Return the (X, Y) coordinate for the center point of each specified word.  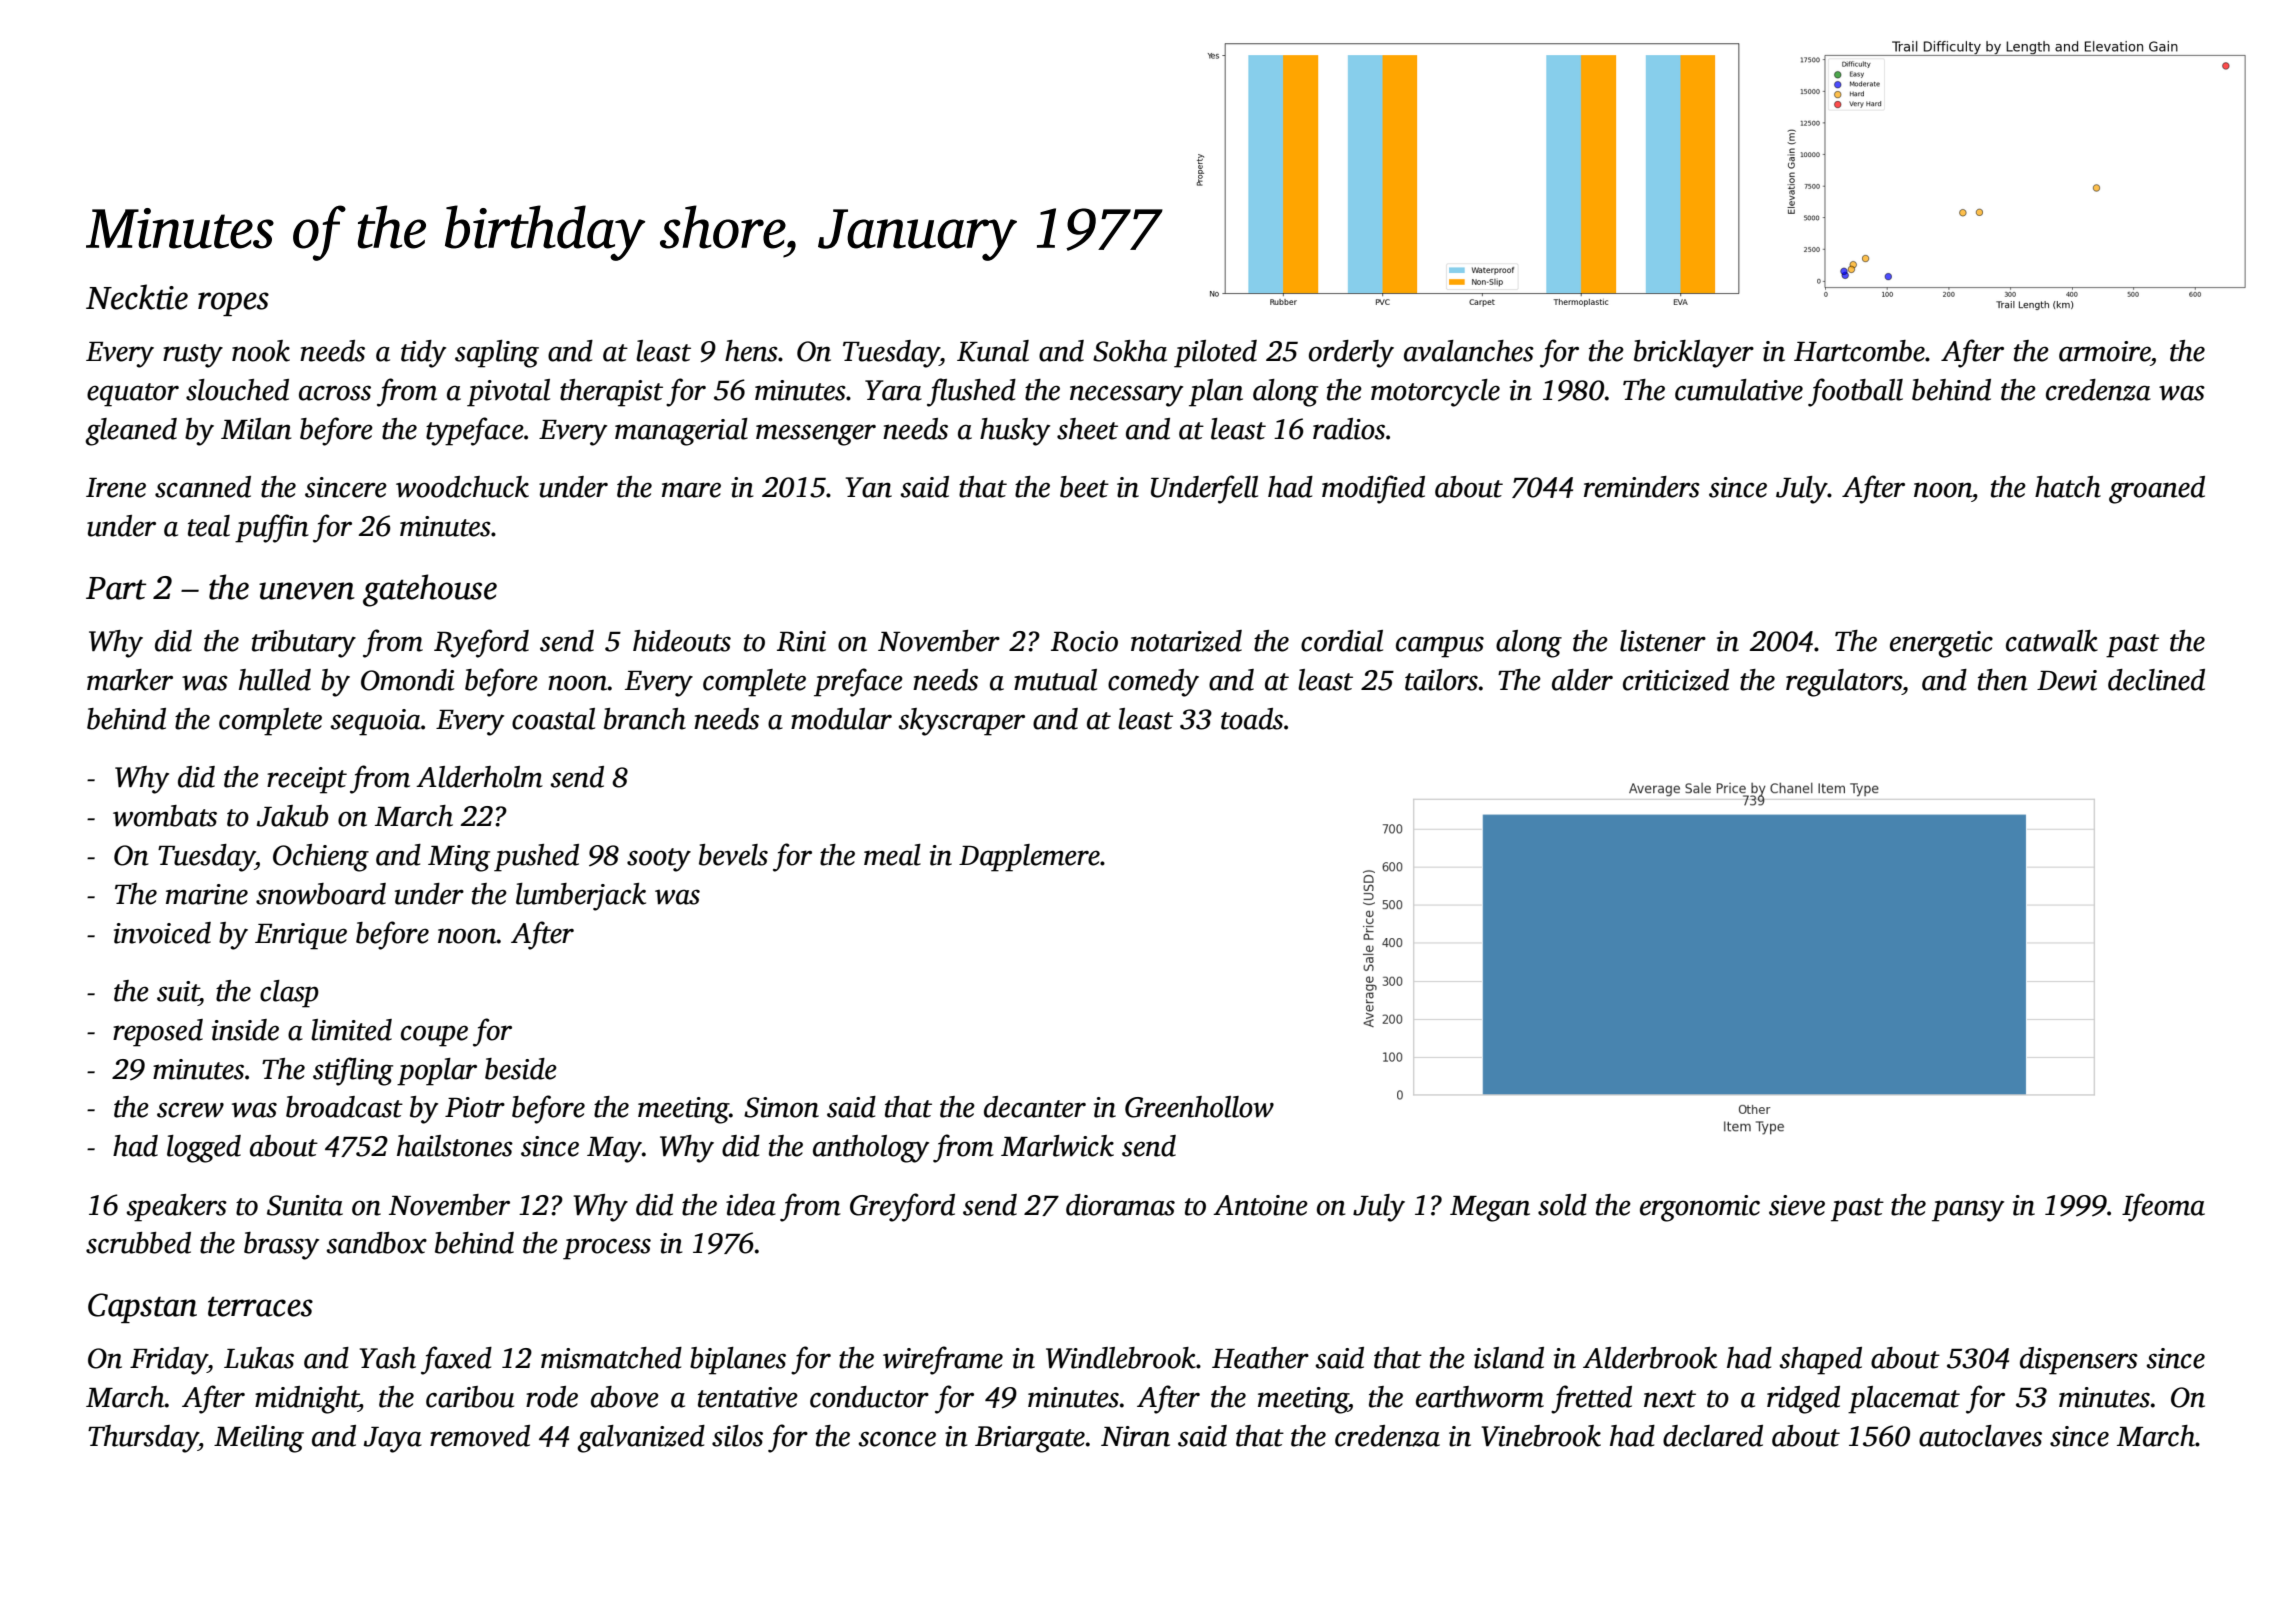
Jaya (393, 1440)
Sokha (1130, 351)
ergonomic (1700, 1208)
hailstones (455, 1146)
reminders (1642, 487)
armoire (2104, 351)
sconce (897, 1439)
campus (1440, 647)
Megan (1490, 1209)
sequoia (375, 722)
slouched (237, 390)
